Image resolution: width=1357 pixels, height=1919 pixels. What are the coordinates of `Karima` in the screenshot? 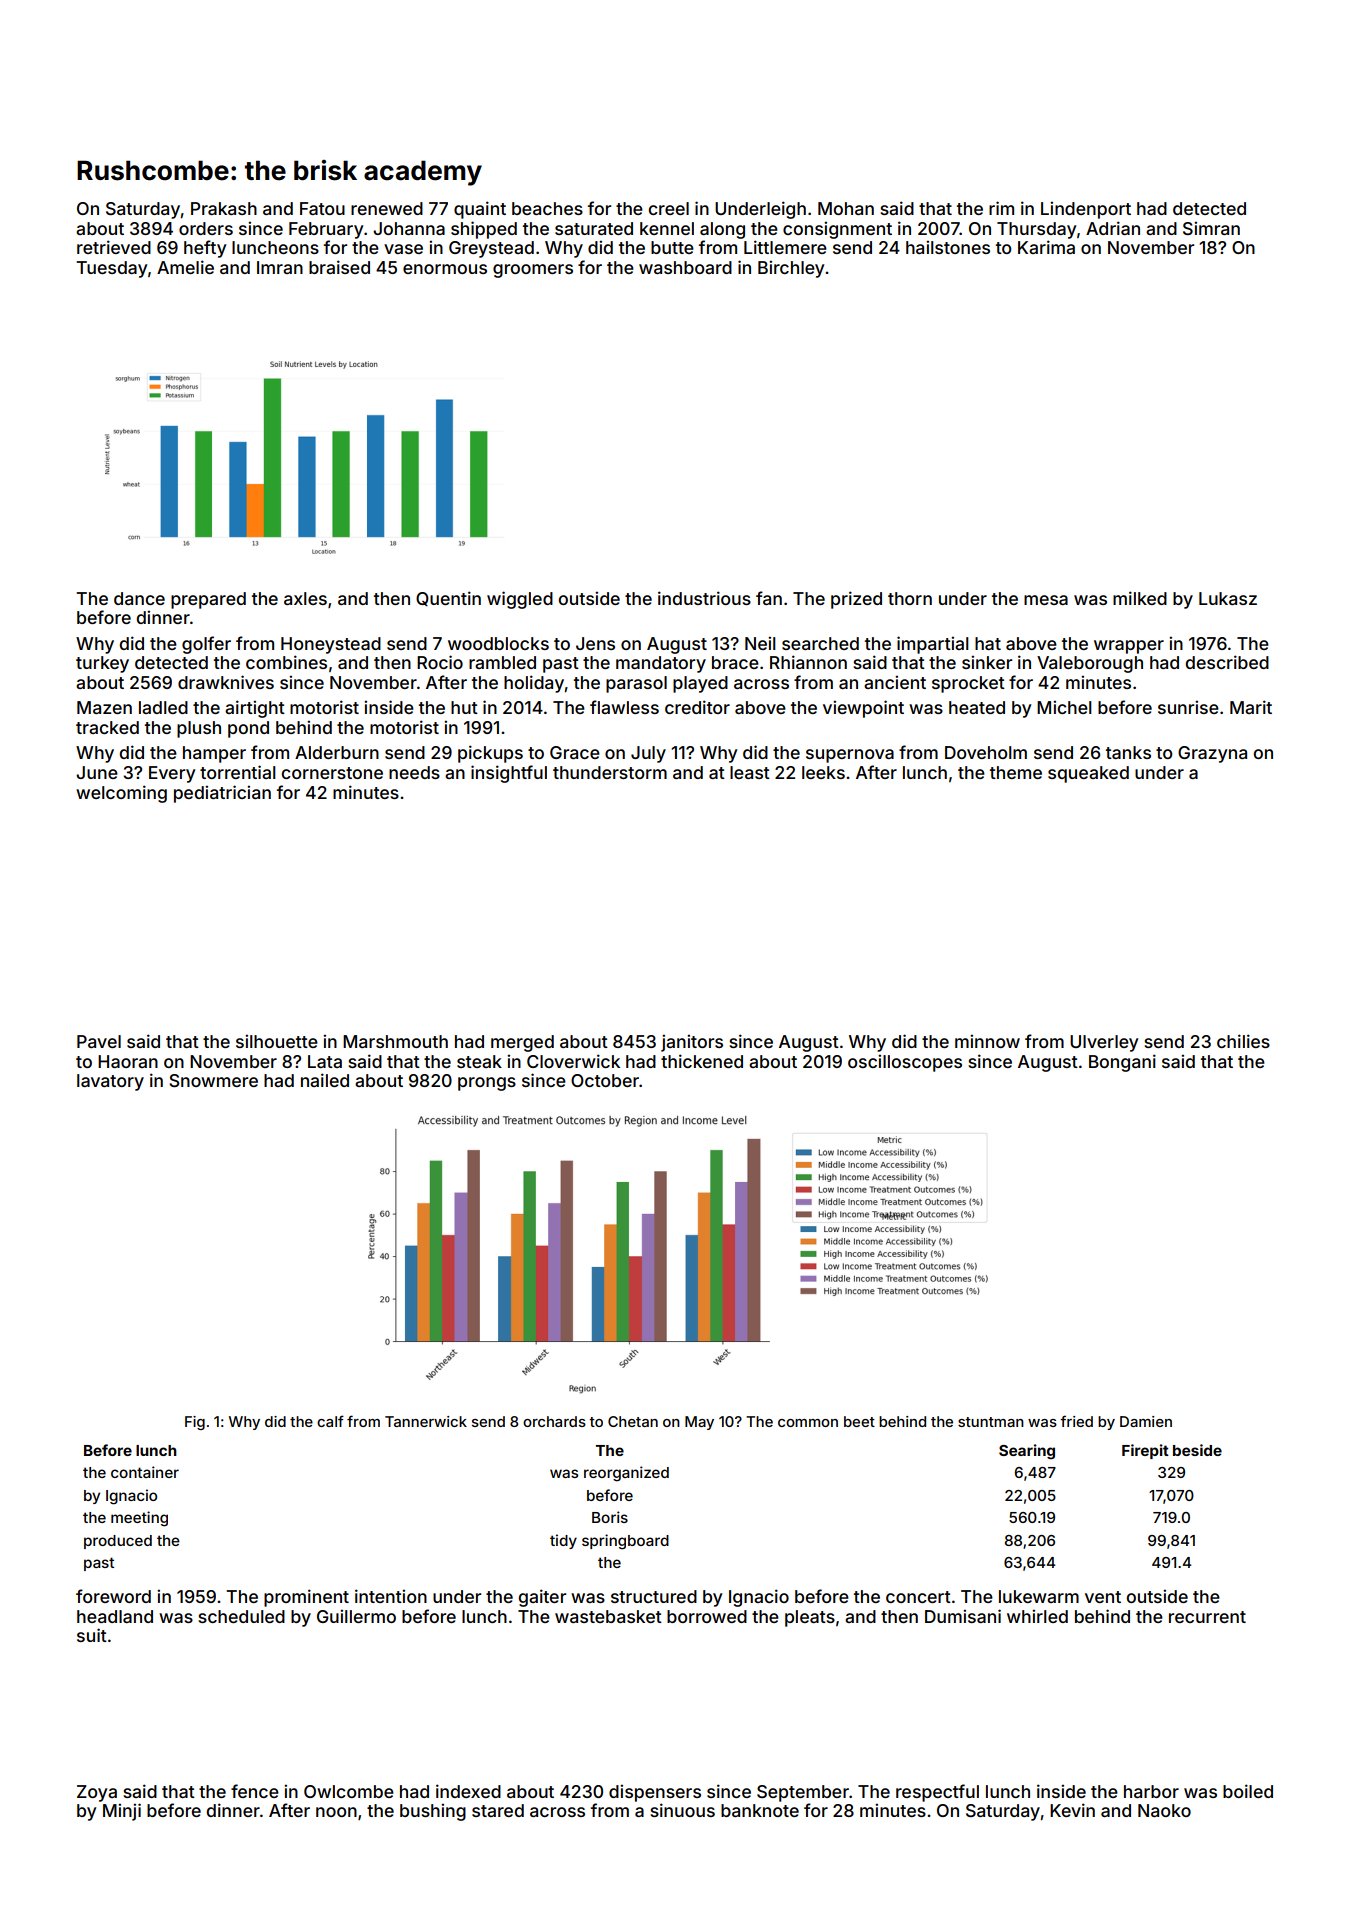 It's located at (1046, 247).
